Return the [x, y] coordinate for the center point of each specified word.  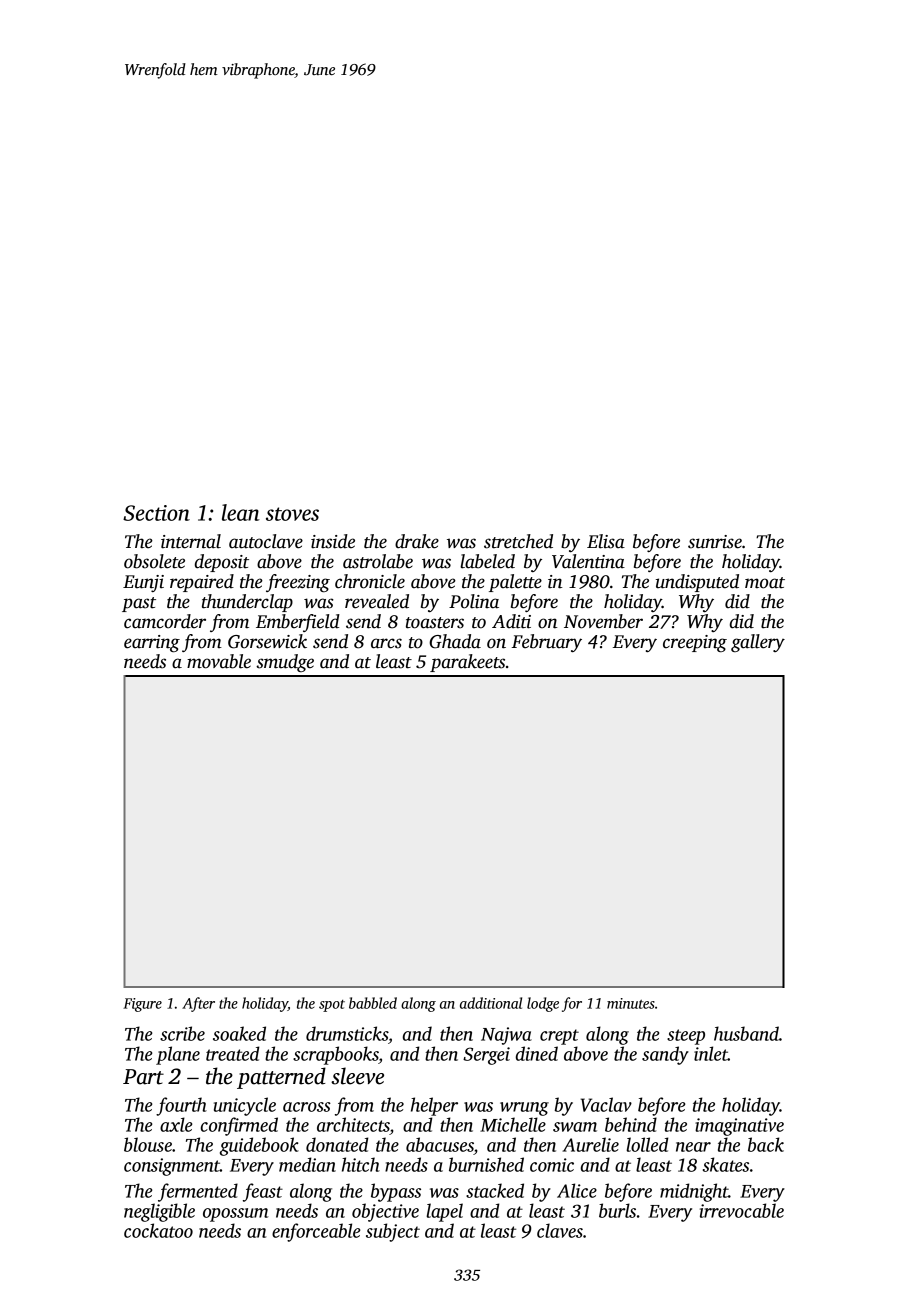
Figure [142, 1005]
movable [219, 661]
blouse [148, 1144]
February [547, 643]
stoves [292, 514]
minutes [631, 1003]
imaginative [739, 1127]
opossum [235, 1215]
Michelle [513, 1124]
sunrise [715, 542]
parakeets [467, 663]
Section [156, 513]
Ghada [455, 641]
